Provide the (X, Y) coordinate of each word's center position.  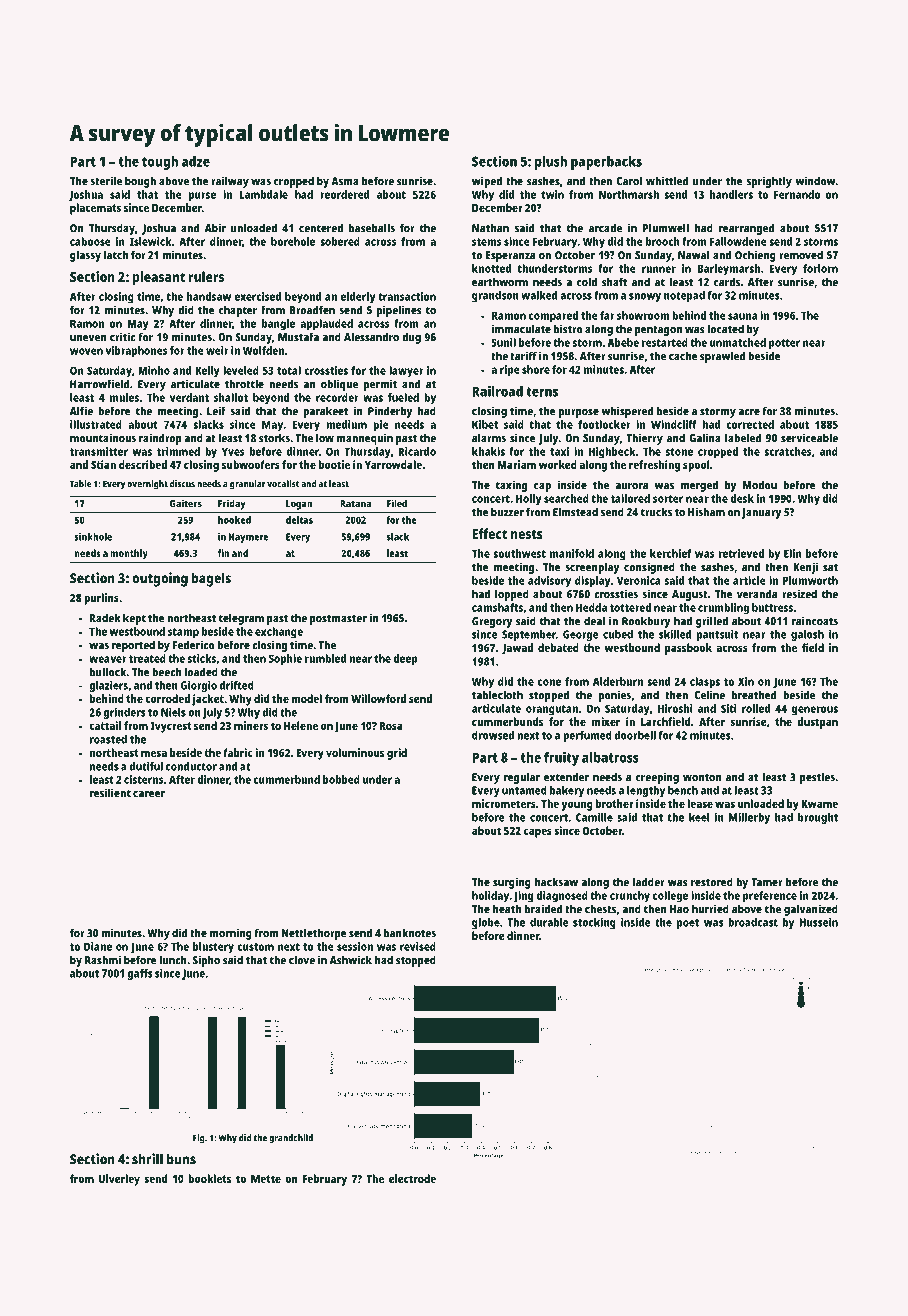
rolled (756, 708)
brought (818, 818)
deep (405, 660)
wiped (487, 182)
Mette (266, 1179)
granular (248, 485)
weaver (108, 659)
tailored (630, 498)
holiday (490, 897)
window (815, 181)
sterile (106, 181)
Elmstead (575, 512)
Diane (98, 946)
